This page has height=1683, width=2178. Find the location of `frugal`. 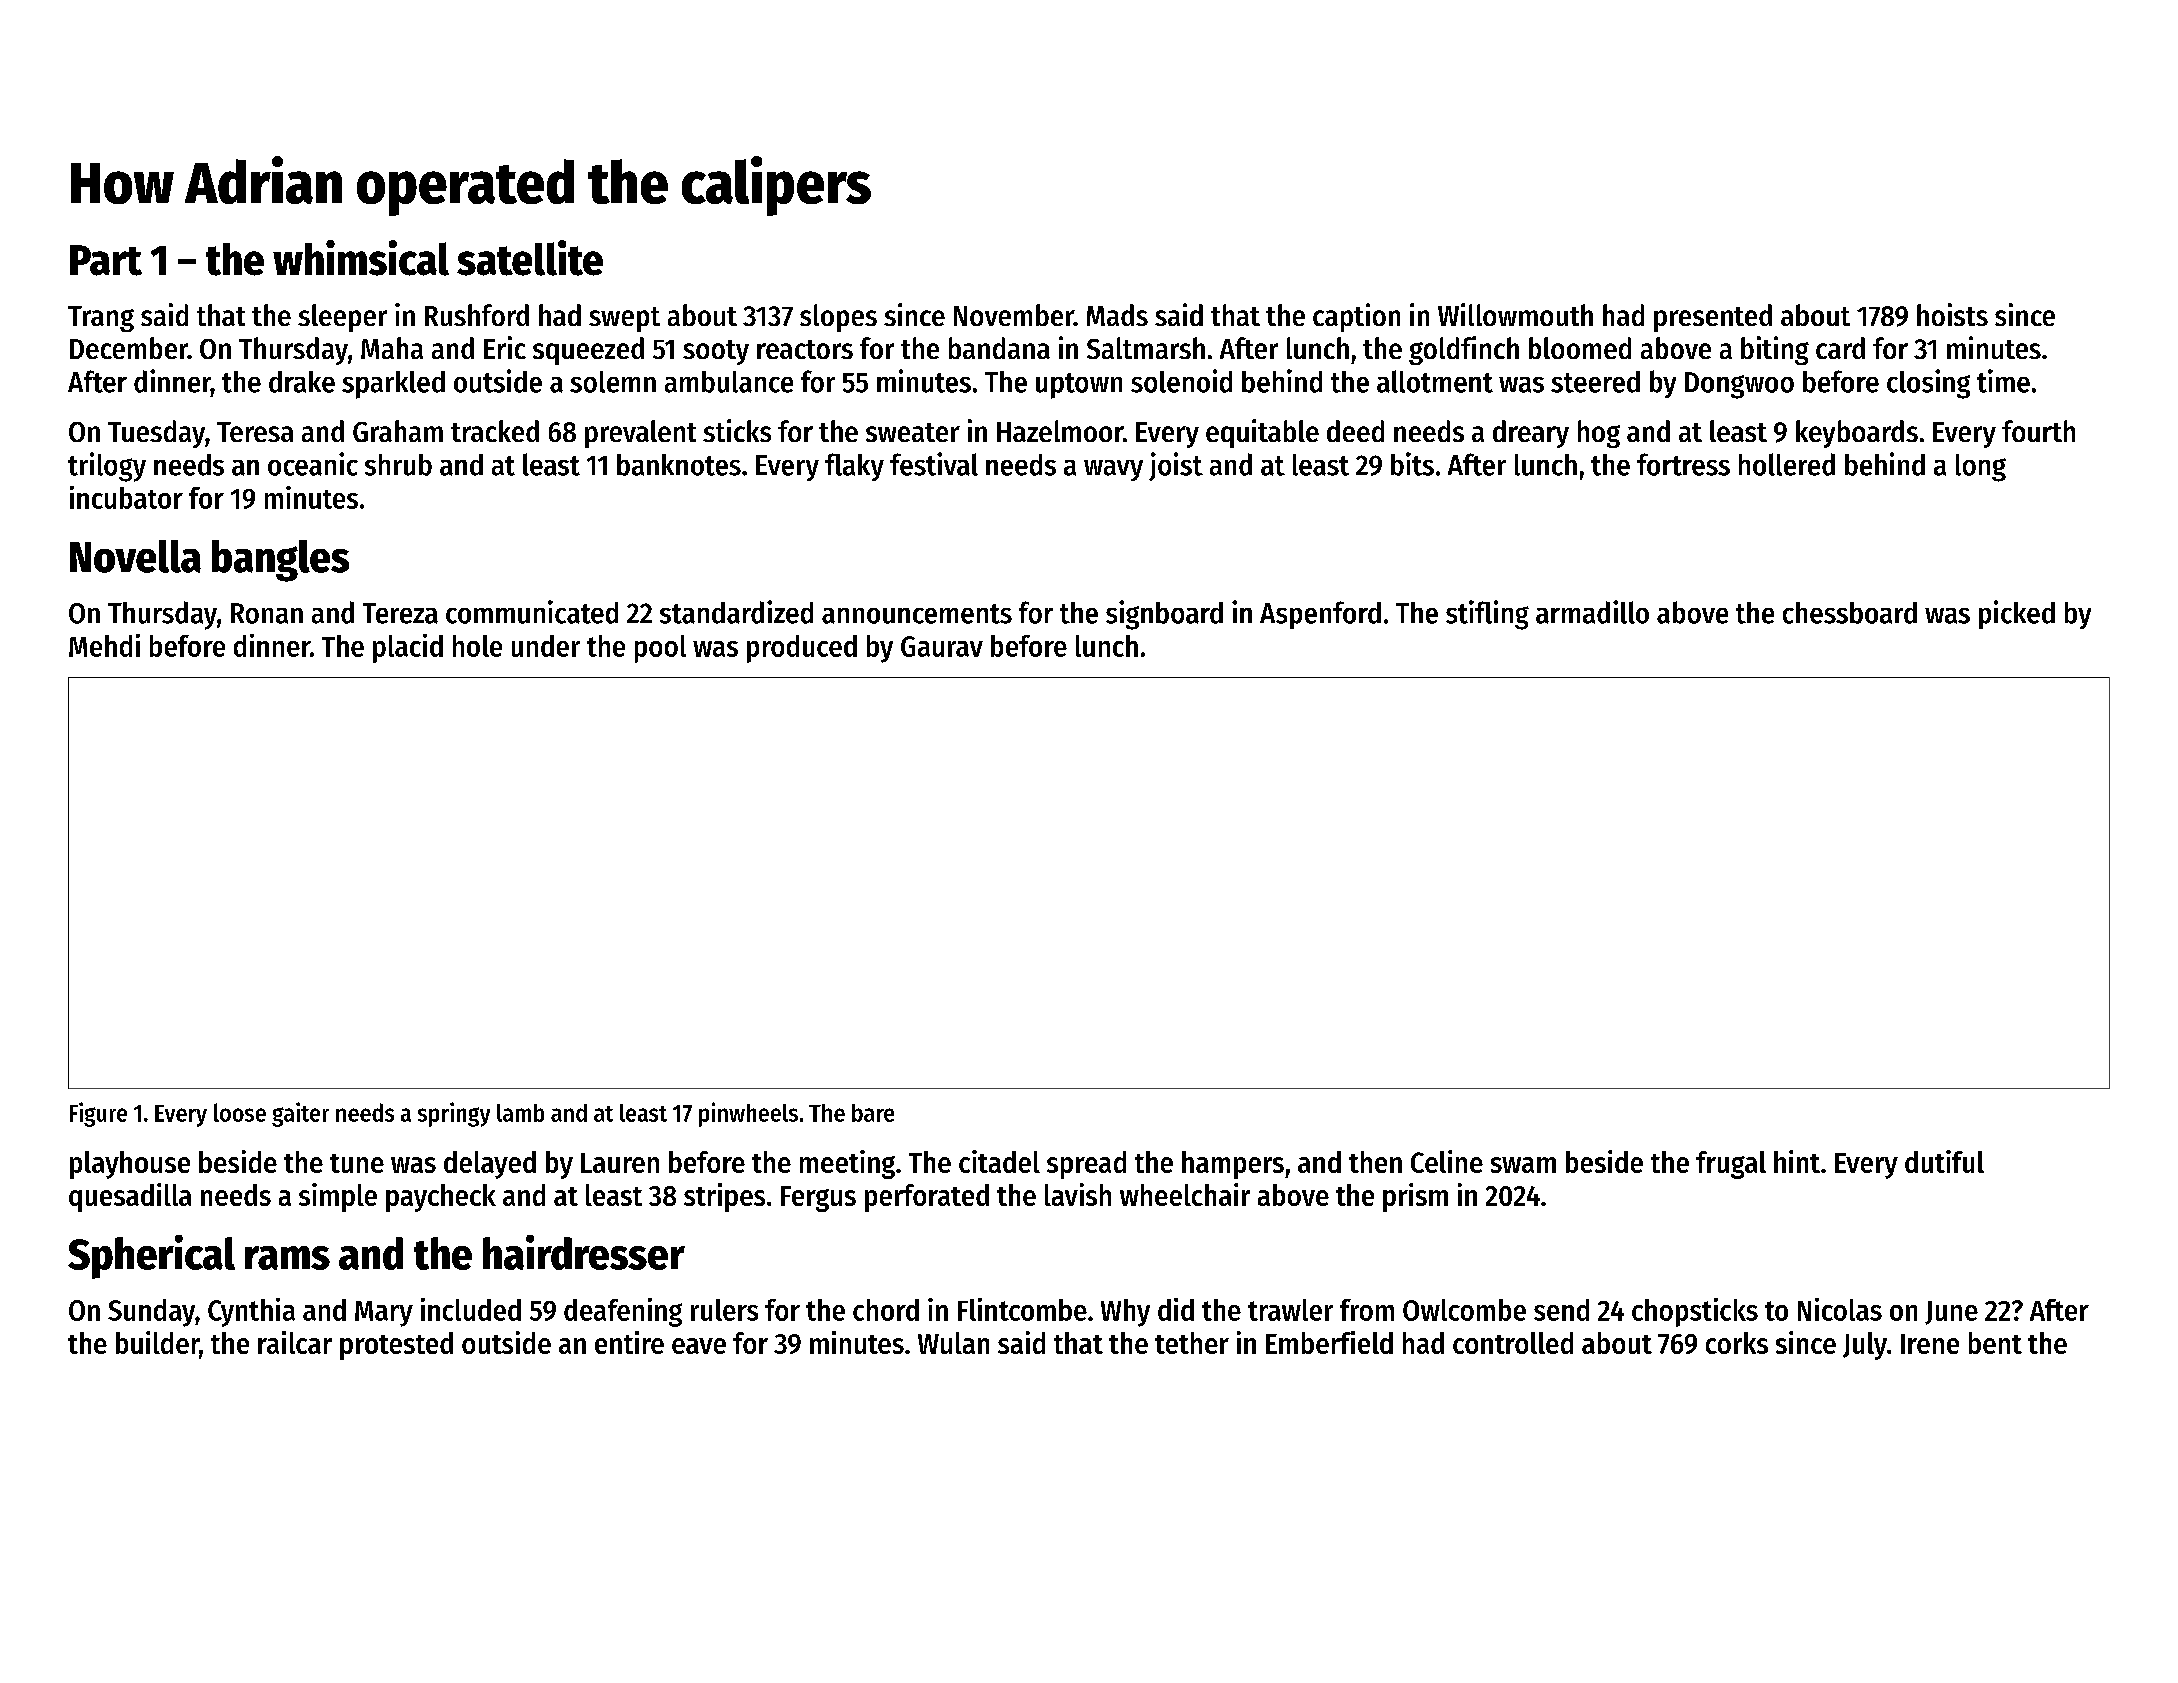

frugal is located at coordinates (1731, 1165).
